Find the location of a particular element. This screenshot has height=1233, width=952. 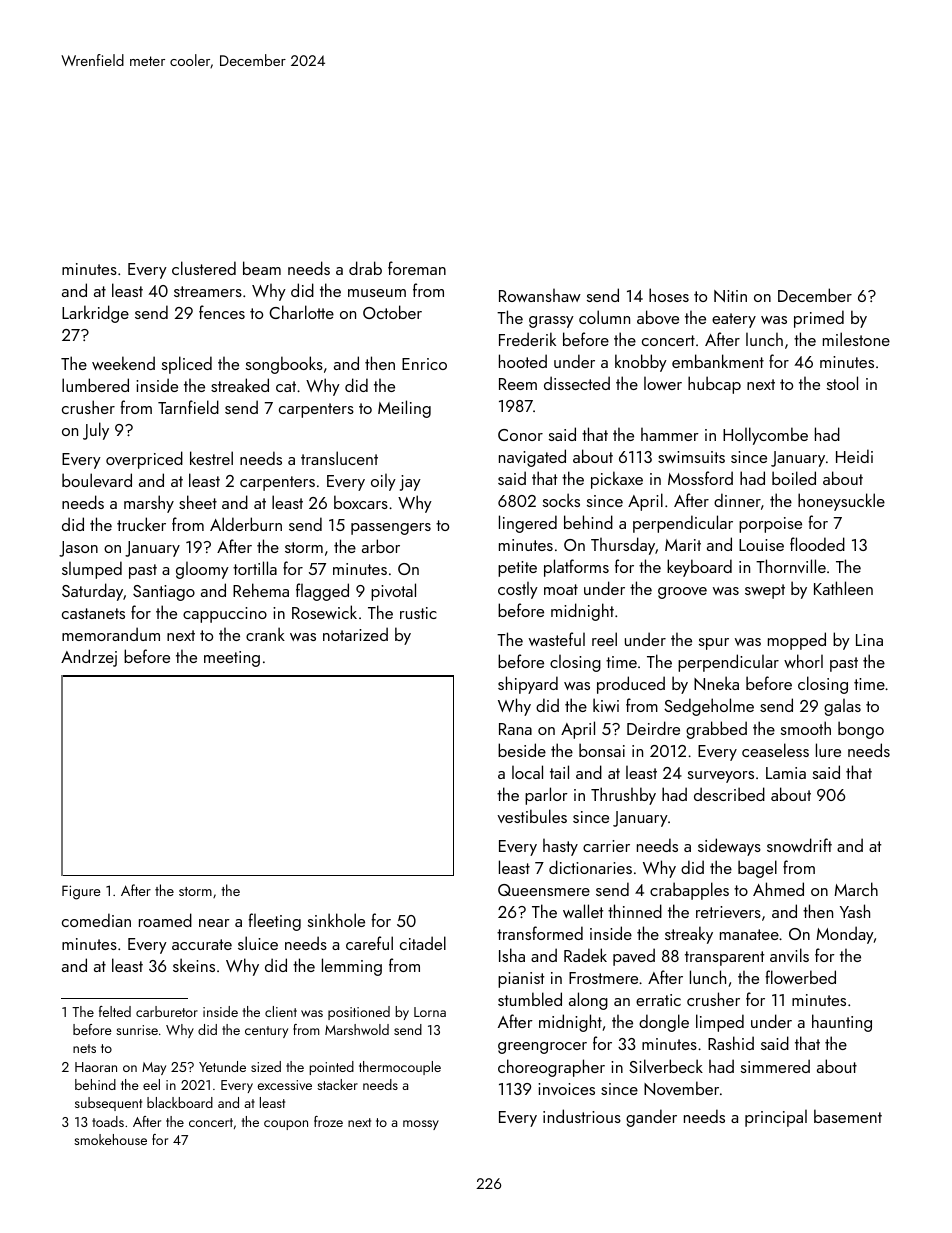

beam is located at coordinates (262, 268).
